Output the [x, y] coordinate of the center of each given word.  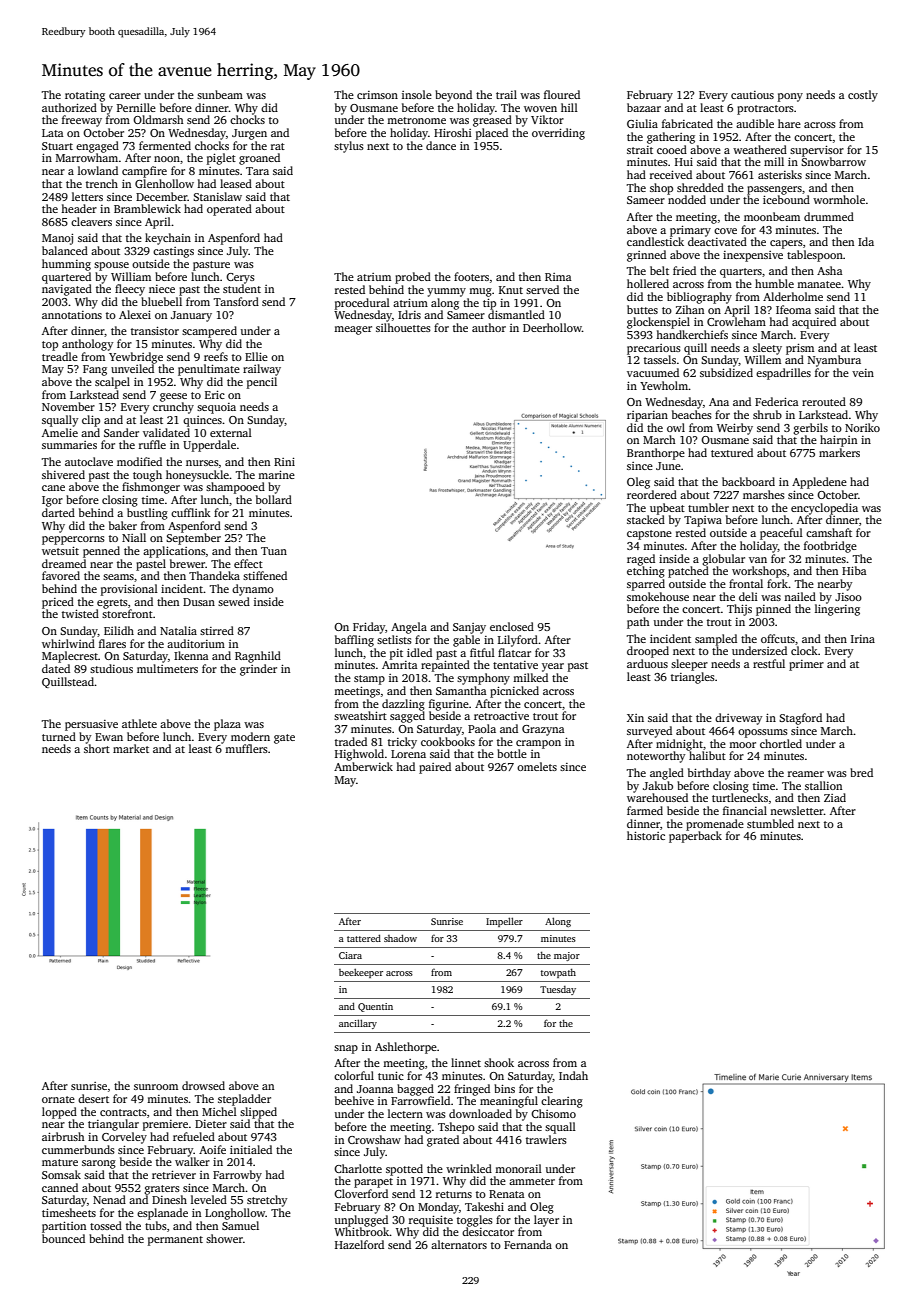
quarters [741, 273]
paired [435, 768]
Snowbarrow [833, 161]
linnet [466, 1062]
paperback [695, 837]
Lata [53, 133]
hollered [648, 283]
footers [471, 276]
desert [93, 1098]
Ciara [350, 955]
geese [173, 397]
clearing [562, 1102]
